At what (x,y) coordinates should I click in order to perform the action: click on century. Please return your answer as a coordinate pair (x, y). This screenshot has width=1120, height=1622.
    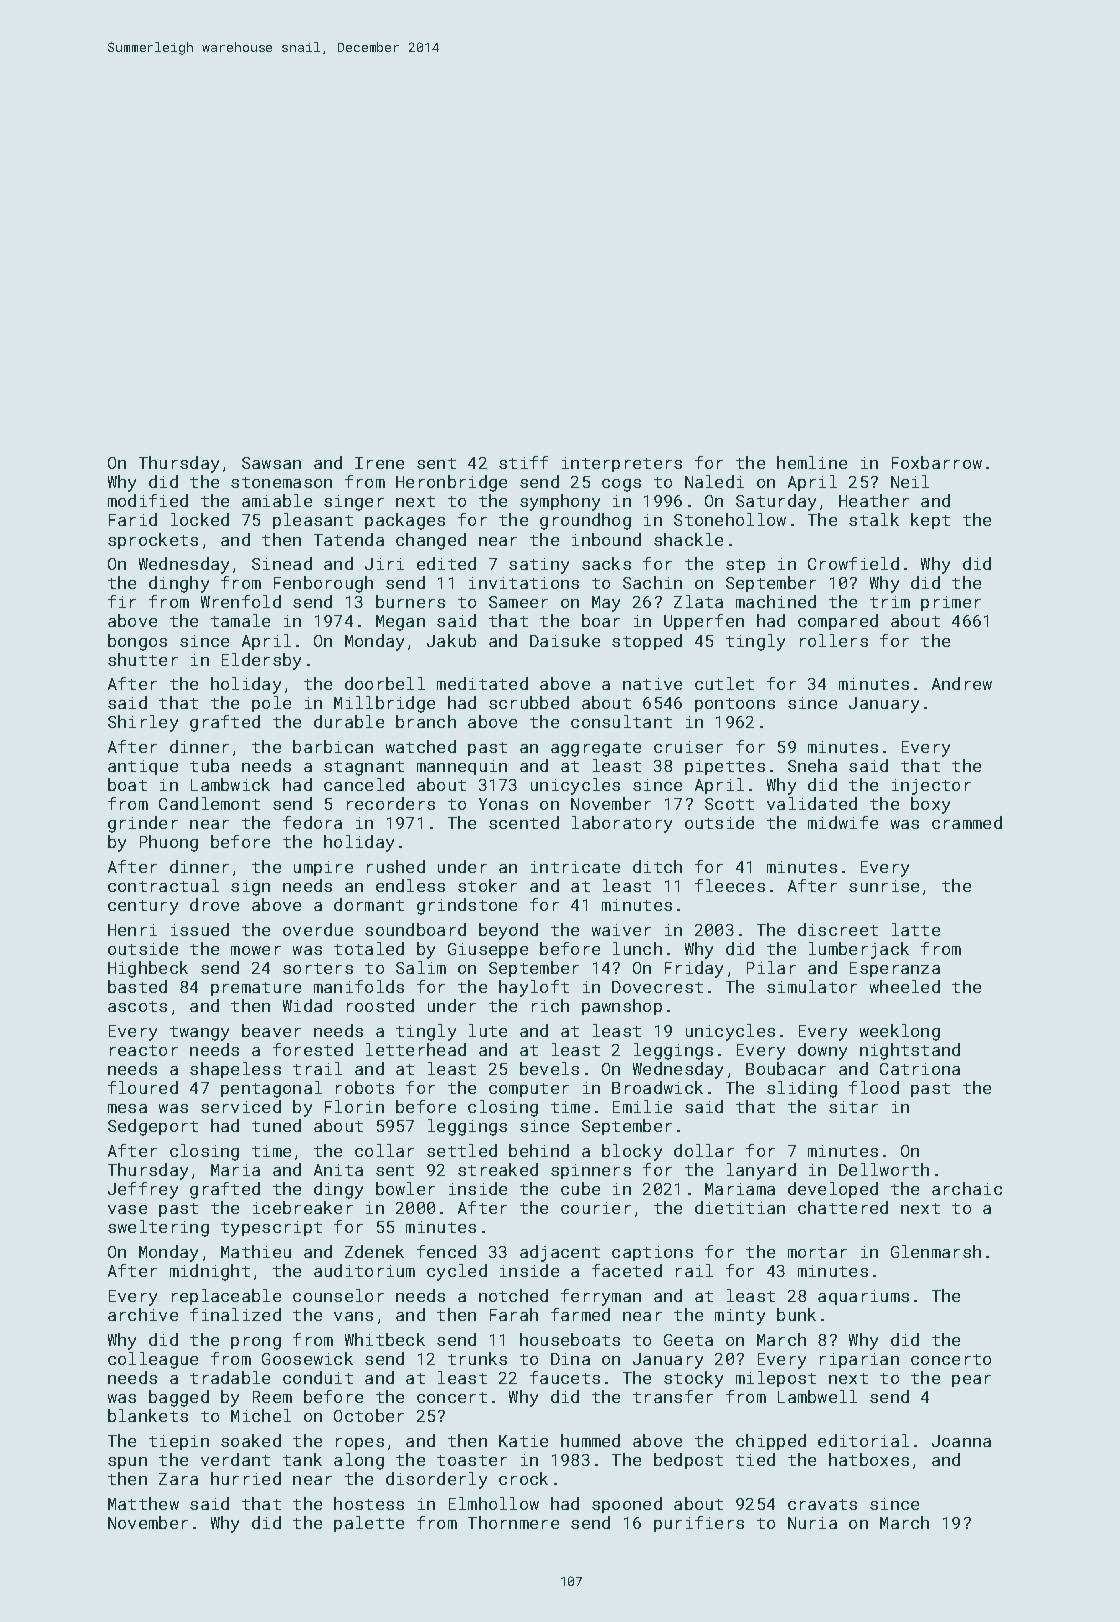
    Looking at the image, I should click on (143, 907).
